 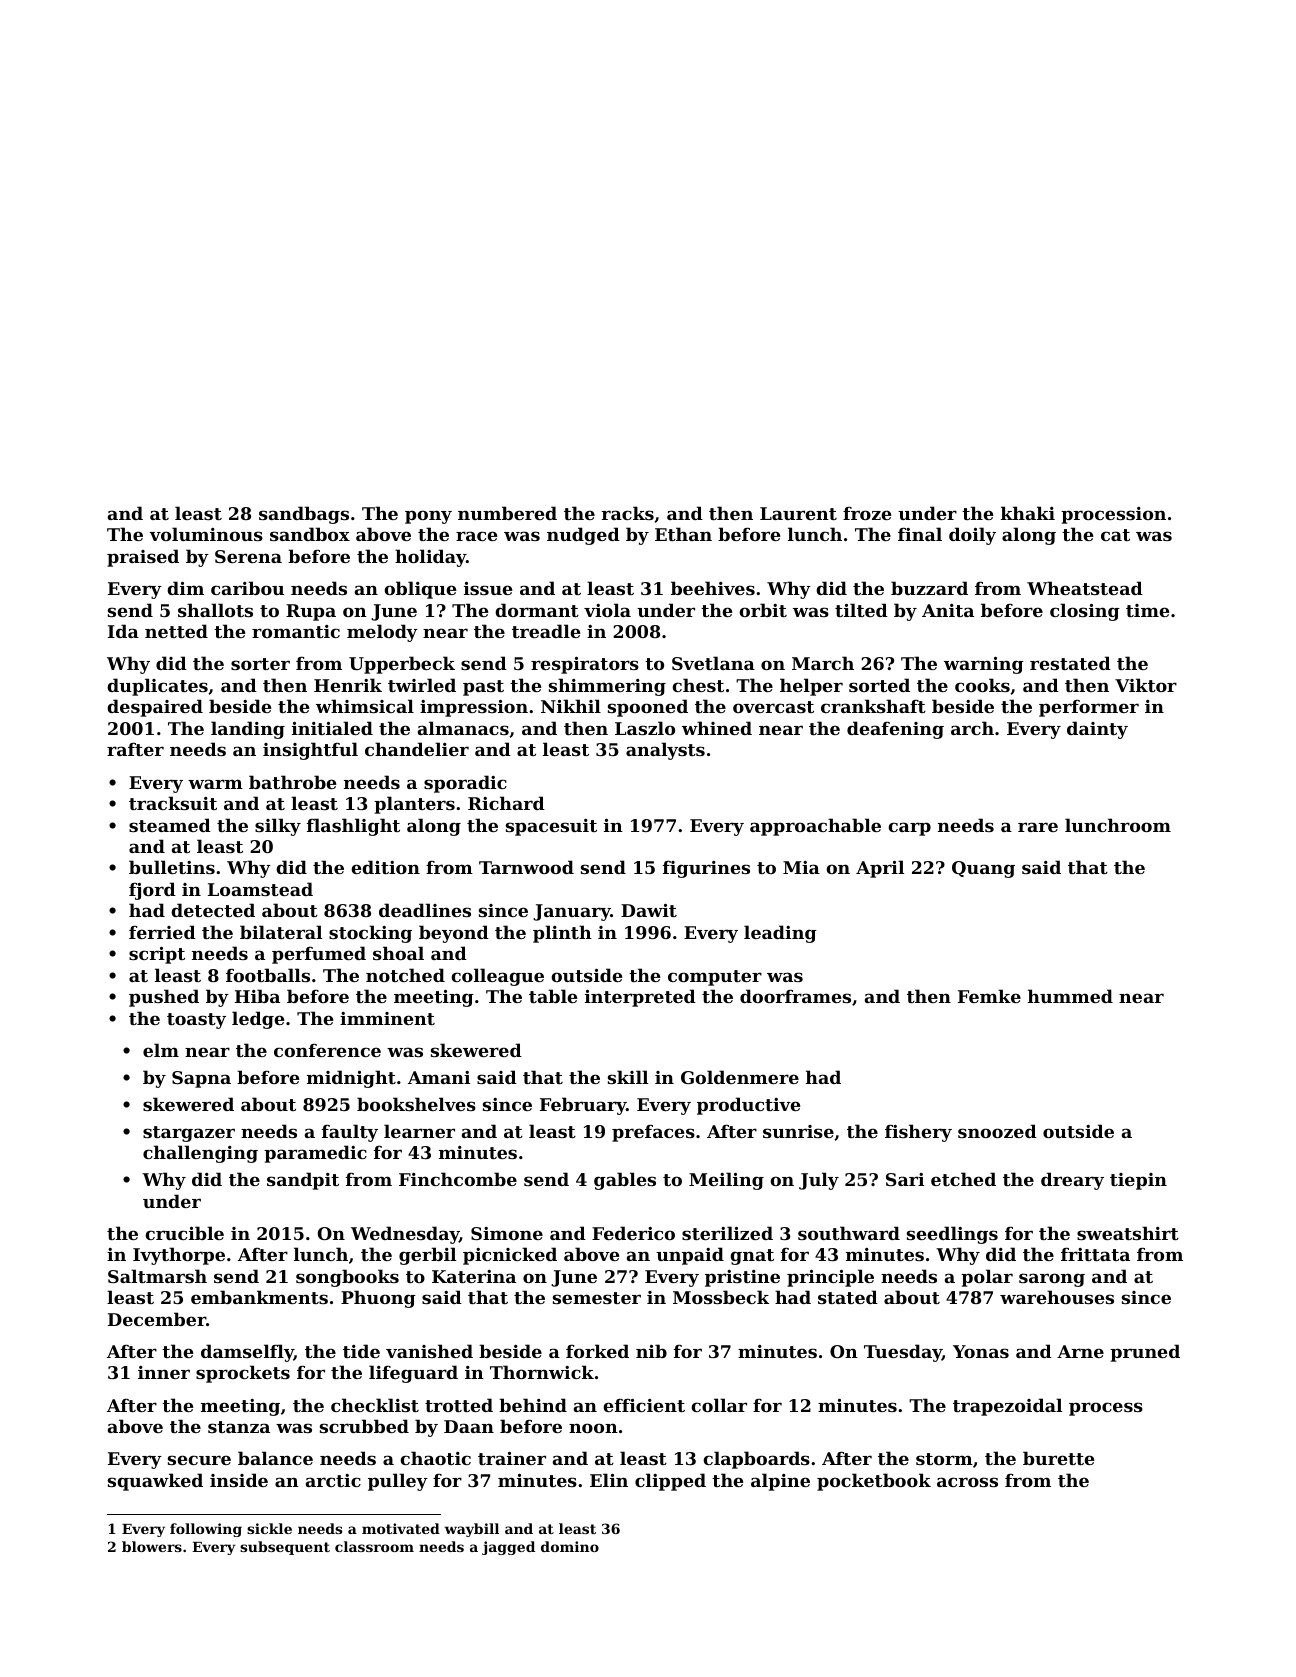 I want to click on hummed, so click(x=1070, y=996).
